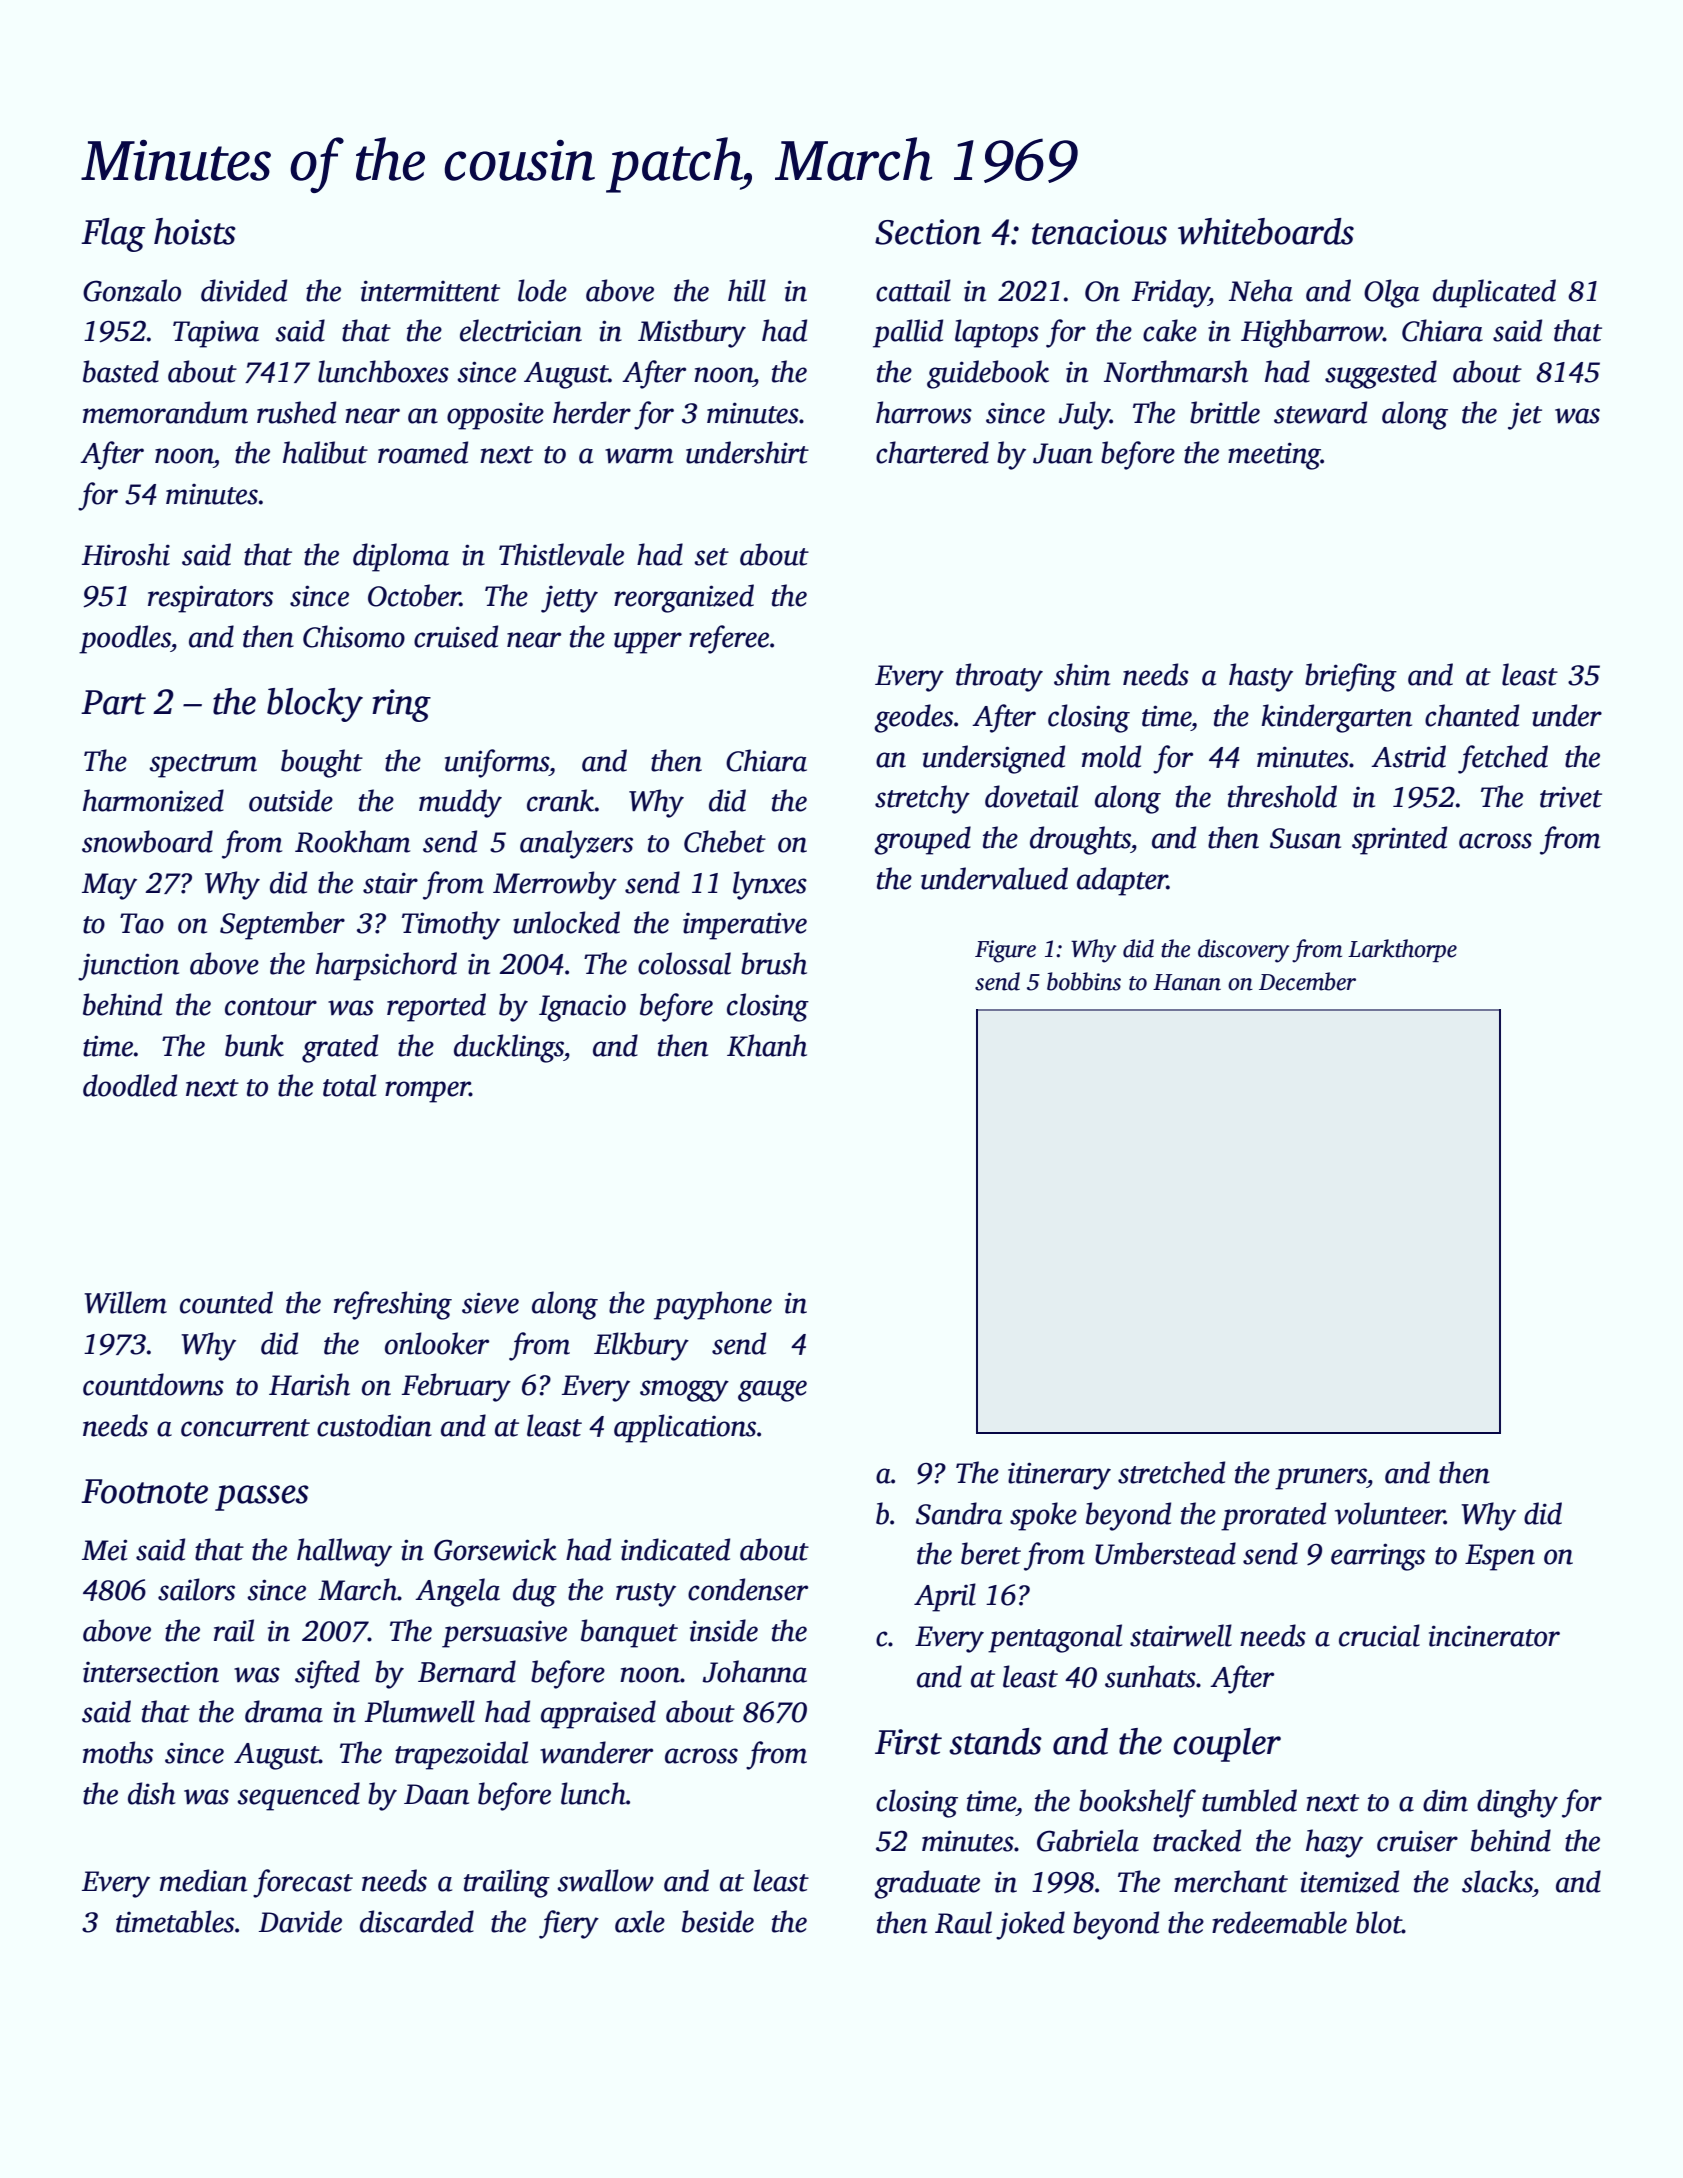 This document has width=1683, height=2178. Describe the element at coordinates (451, 925) in the document. I see `Timothy` at that location.
